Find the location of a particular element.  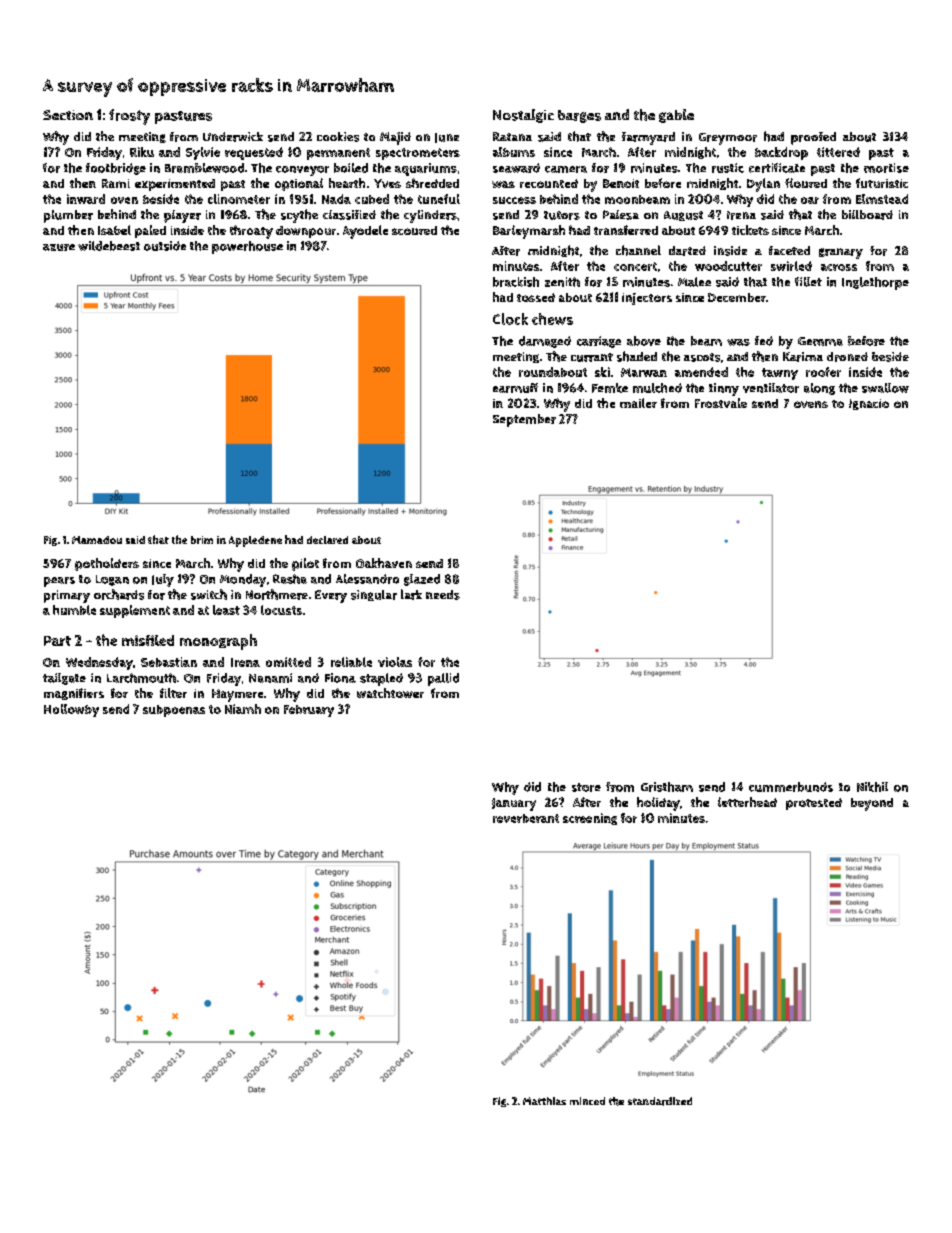

Greymoor is located at coordinates (728, 139).
